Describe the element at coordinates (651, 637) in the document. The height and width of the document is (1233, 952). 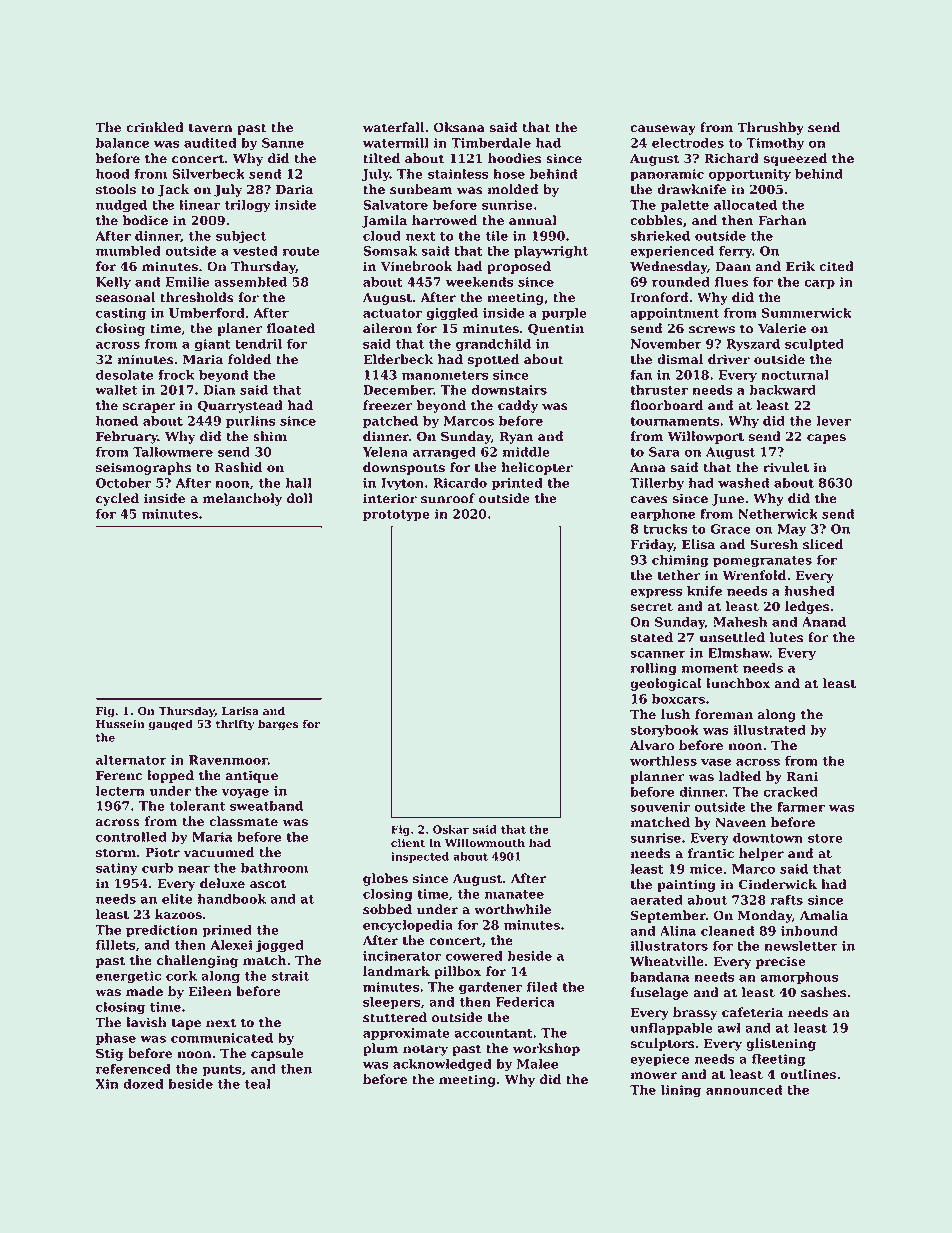
I see `stated` at that location.
